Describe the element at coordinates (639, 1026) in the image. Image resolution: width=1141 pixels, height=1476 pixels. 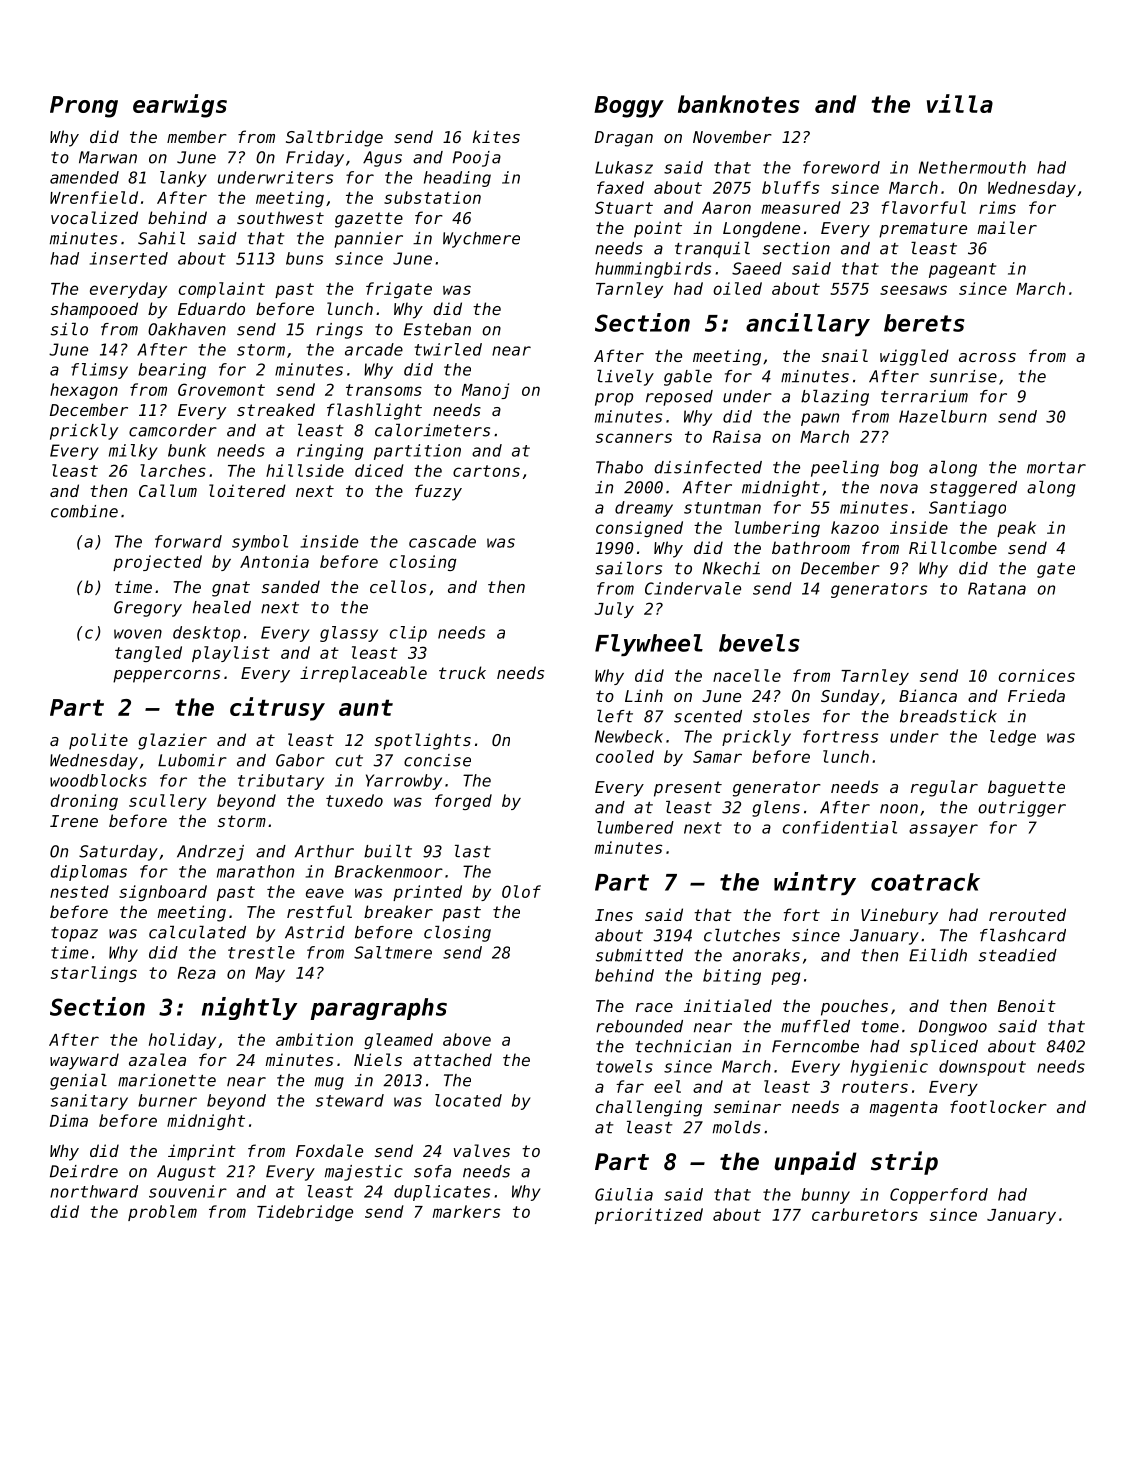
I see `rebounded` at that location.
